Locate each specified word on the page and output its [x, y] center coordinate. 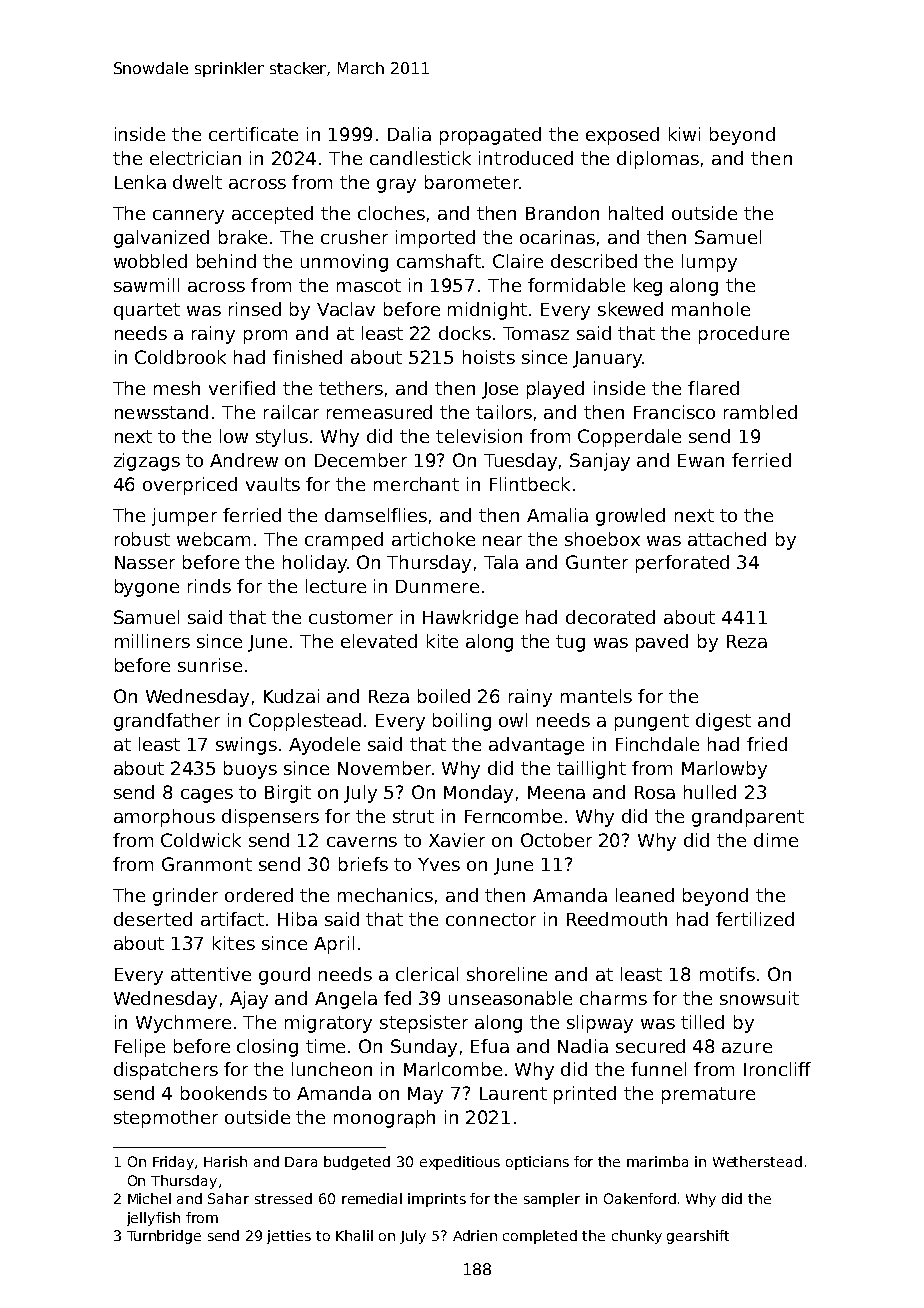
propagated [490, 136]
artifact [232, 919]
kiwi [684, 134]
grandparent [748, 818]
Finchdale [657, 744]
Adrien [475, 1235]
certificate [253, 134]
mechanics [385, 895]
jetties [289, 1237]
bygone [147, 588]
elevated [379, 641]
